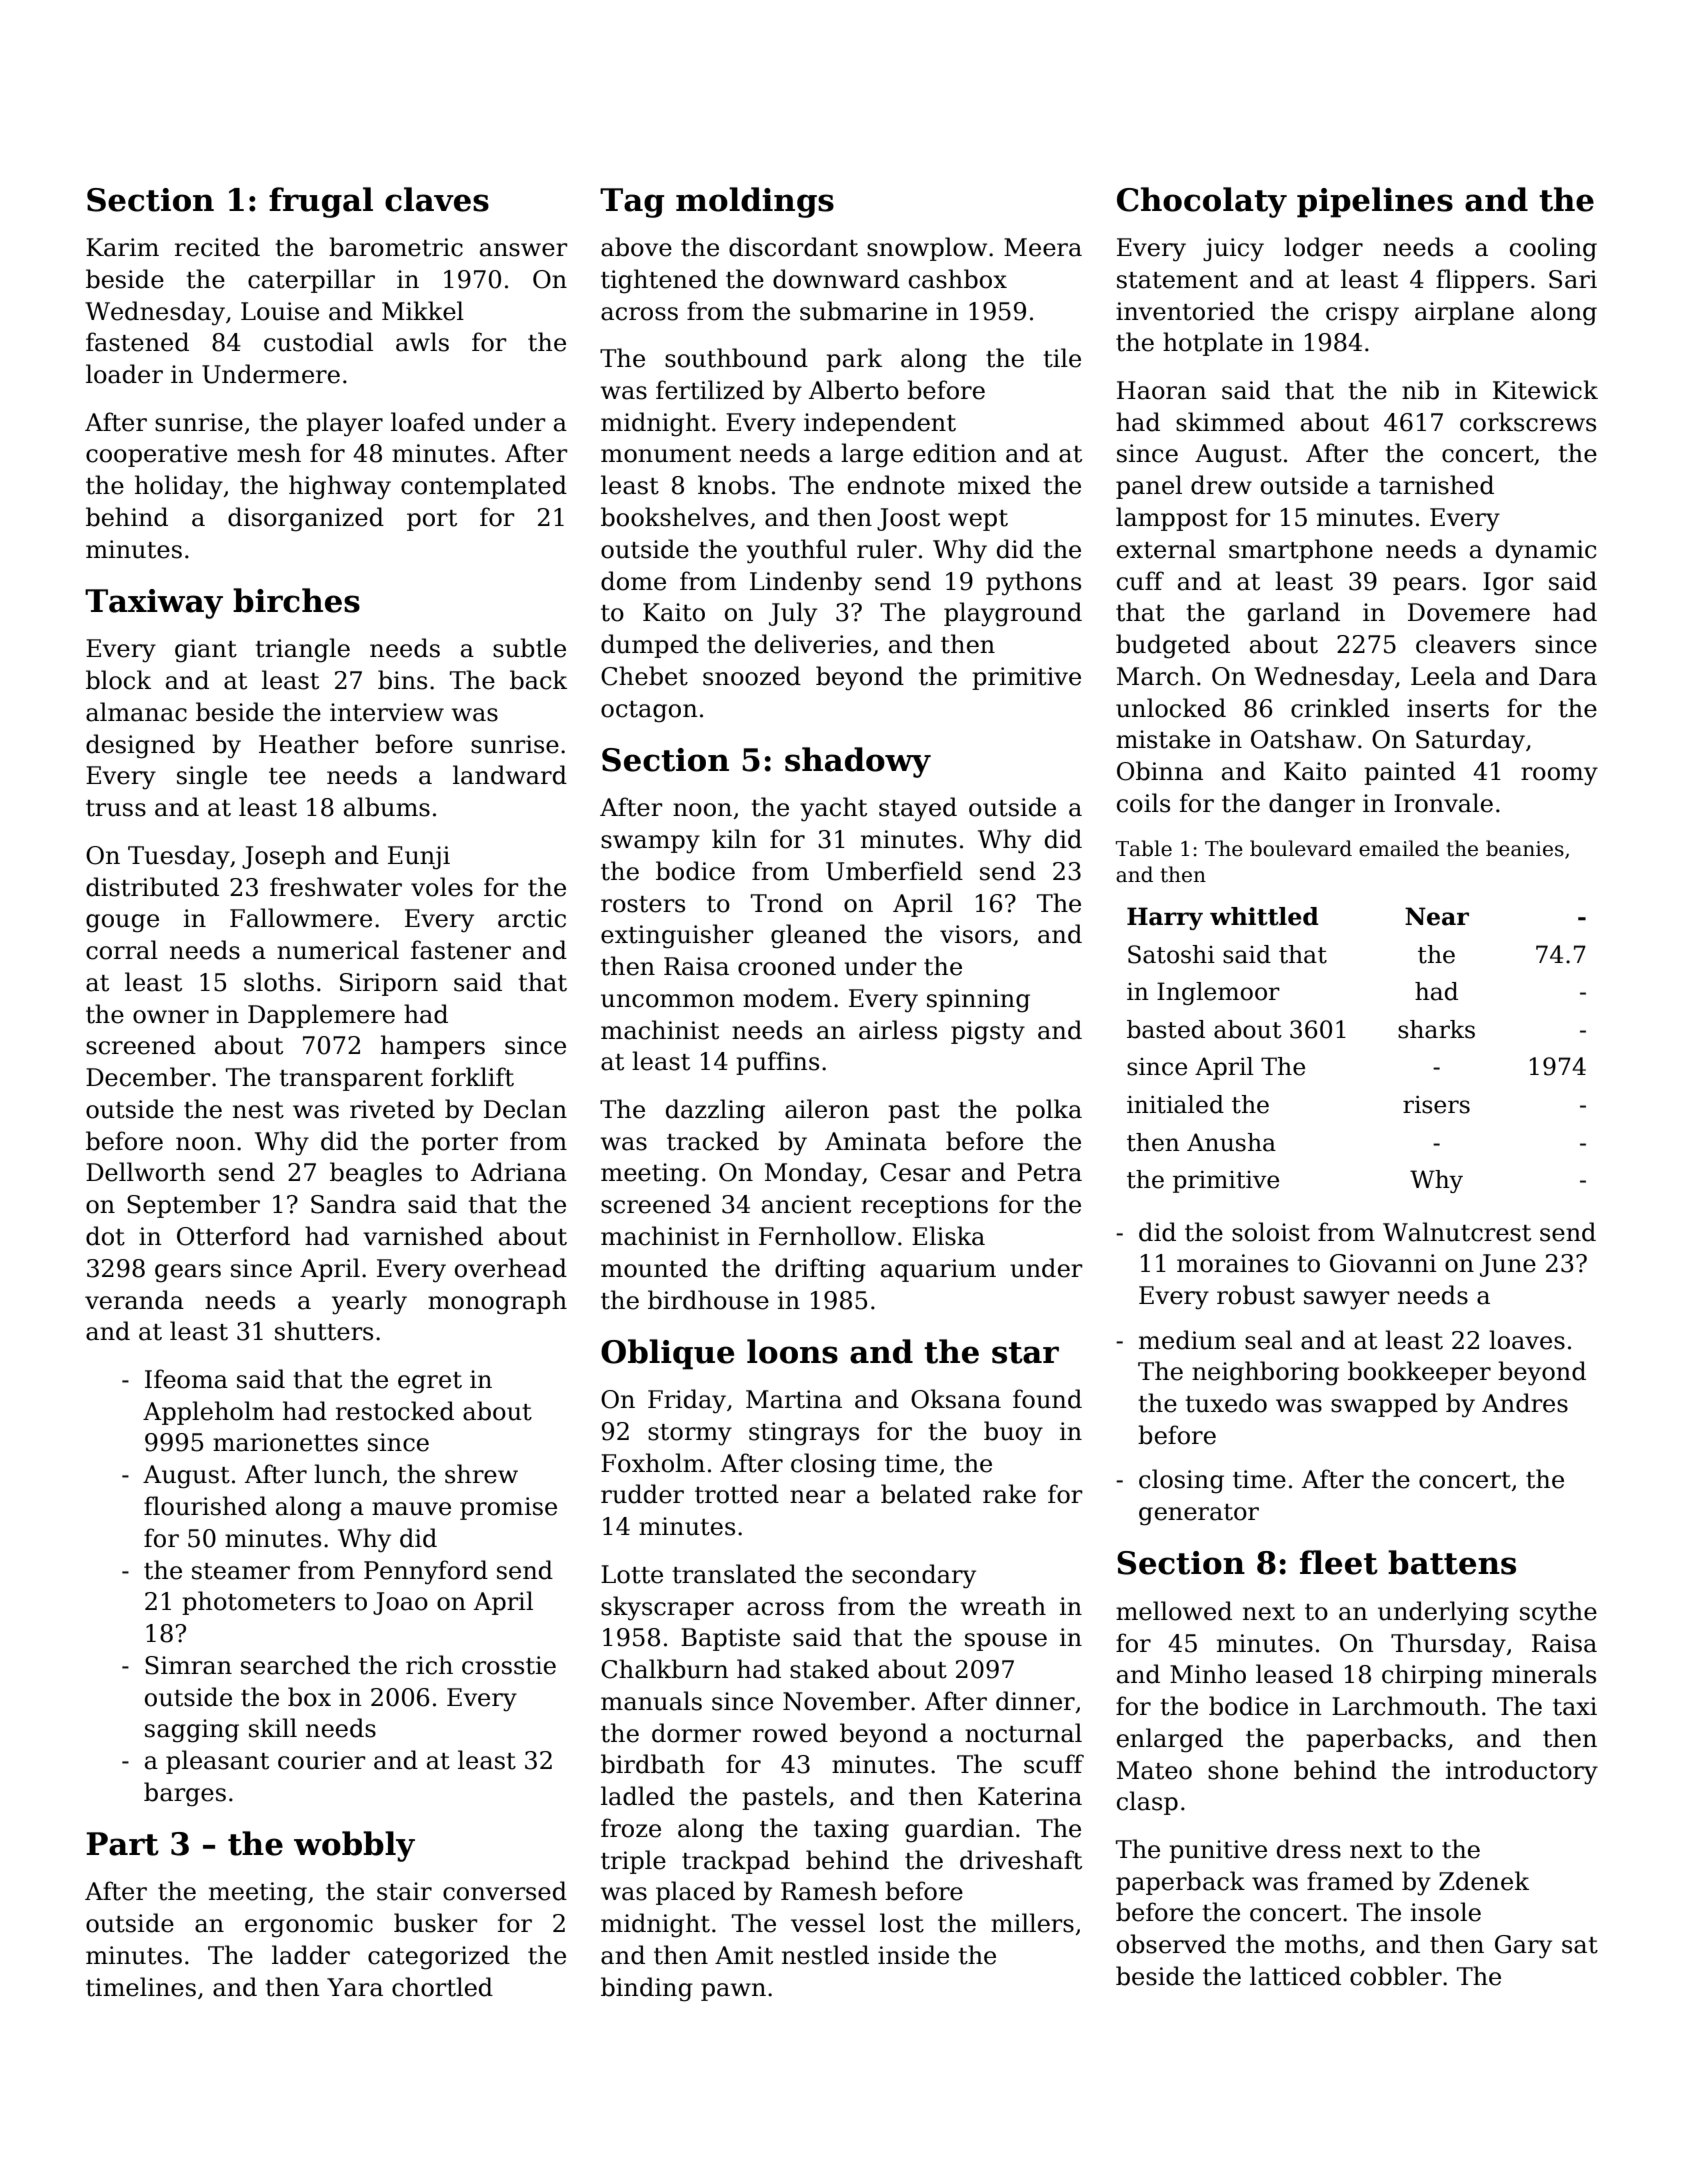 The width and height of the screenshot is (1683, 2178). What do you see at coordinates (1528, 422) in the screenshot?
I see `corkscrews` at bounding box center [1528, 422].
